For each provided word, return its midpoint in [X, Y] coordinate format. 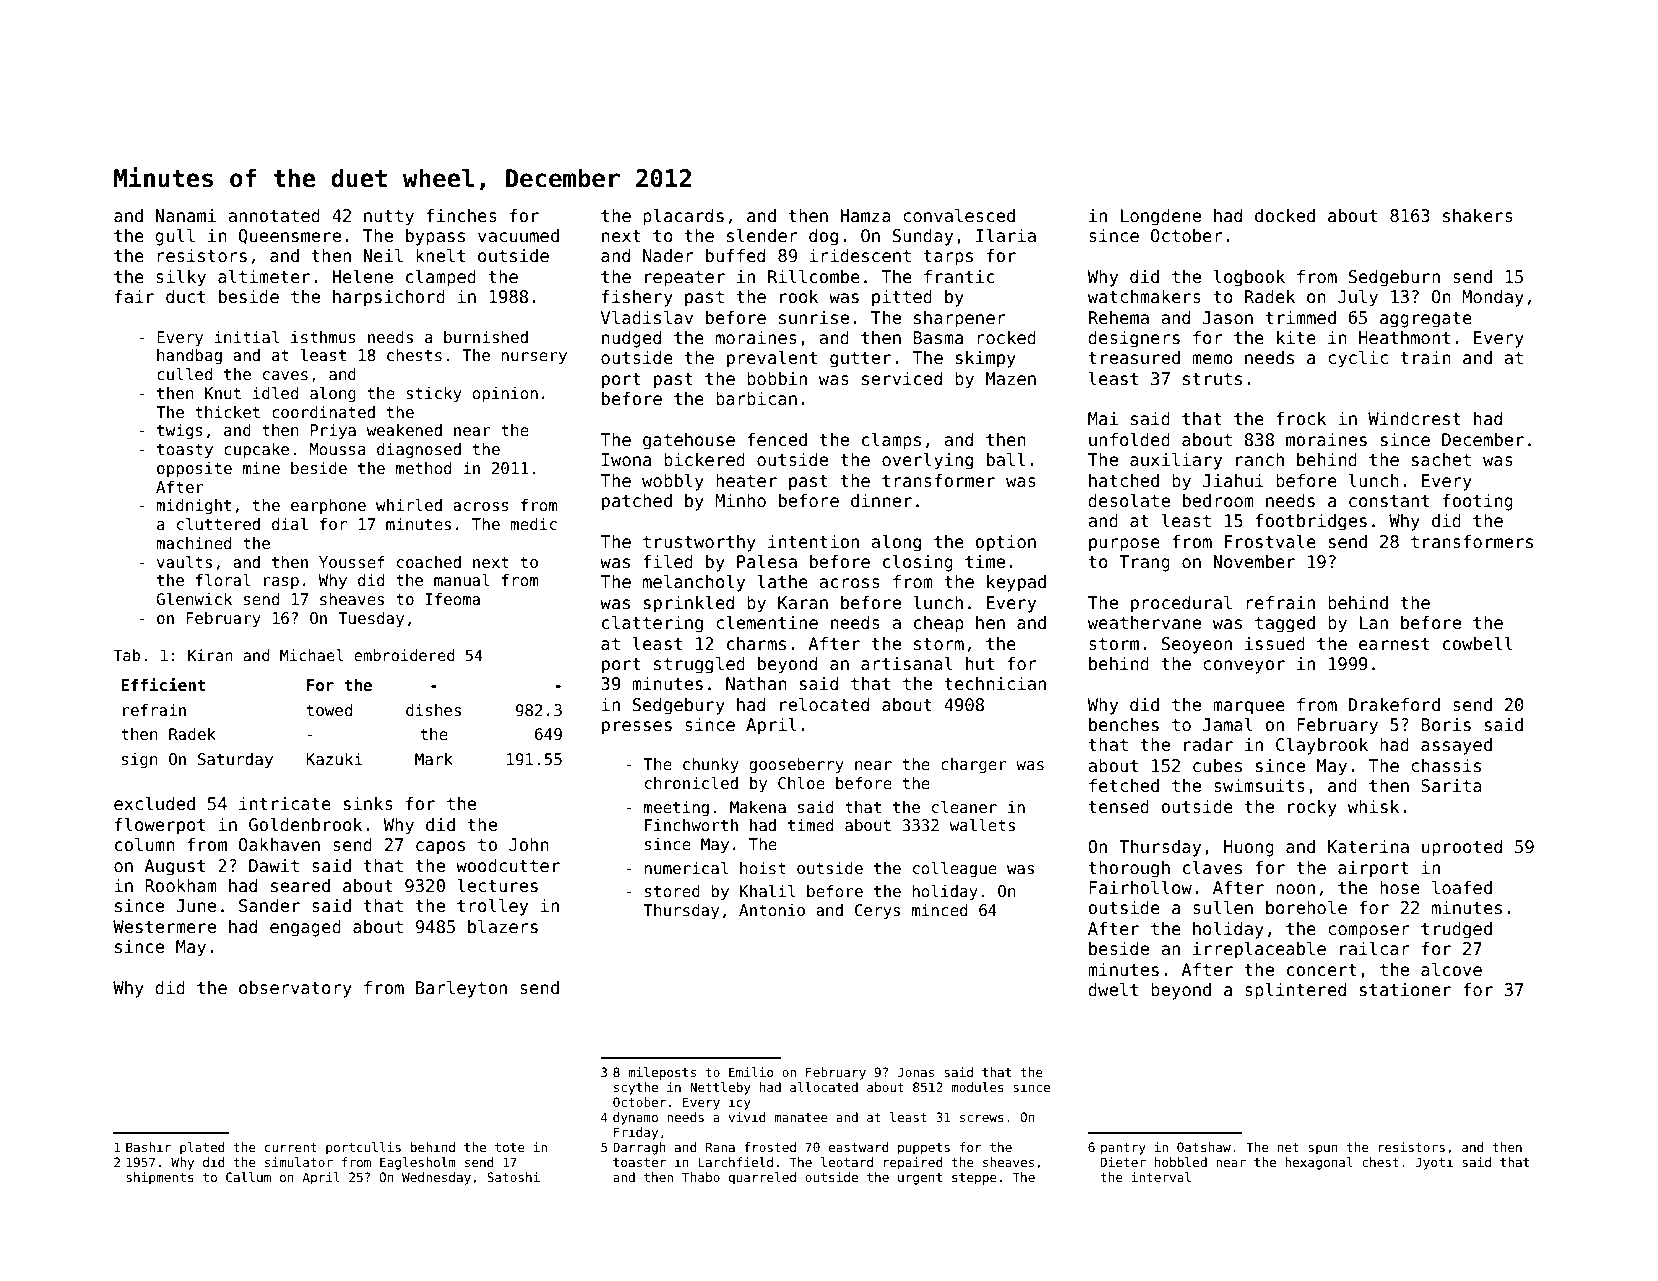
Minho [740, 501]
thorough [1129, 869]
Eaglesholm [418, 1163]
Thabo [701, 1177]
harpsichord [389, 298]
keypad [1016, 583]
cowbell [1478, 643]
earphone [328, 506]
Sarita [1451, 786]
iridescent [860, 256]
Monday [1493, 298]
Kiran [210, 655]
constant [1389, 501]
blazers [503, 926]
